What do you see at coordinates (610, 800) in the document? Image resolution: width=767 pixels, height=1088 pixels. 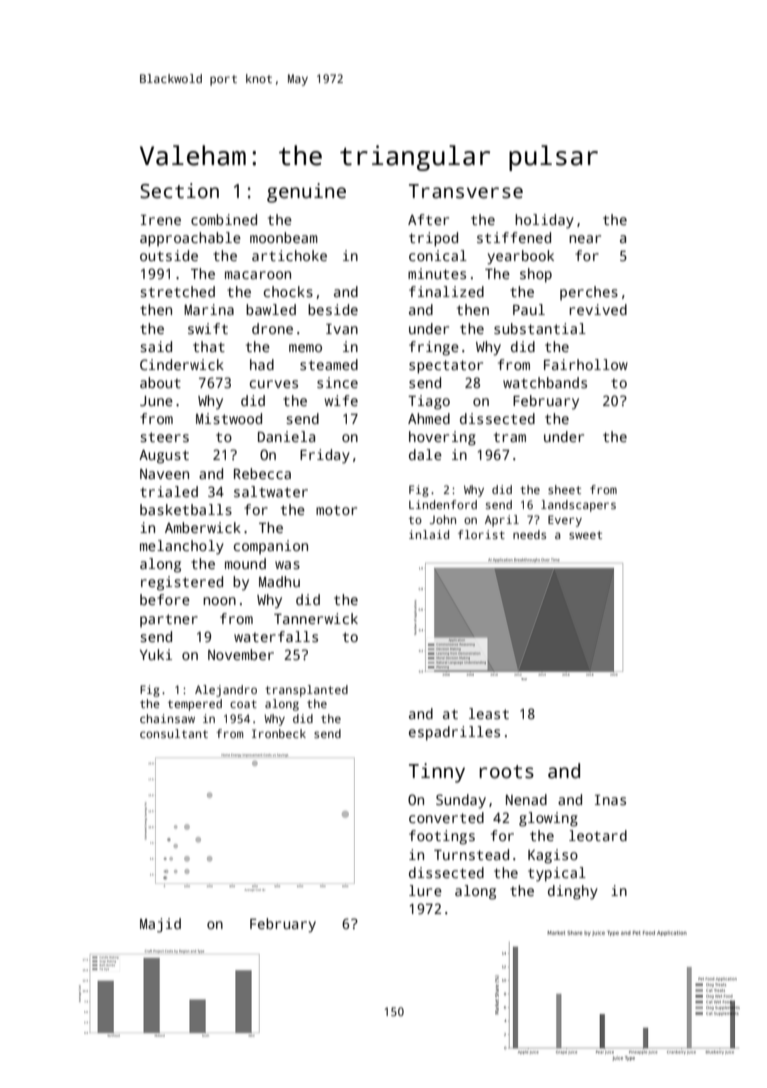 I see `Inas` at bounding box center [610, 800].
